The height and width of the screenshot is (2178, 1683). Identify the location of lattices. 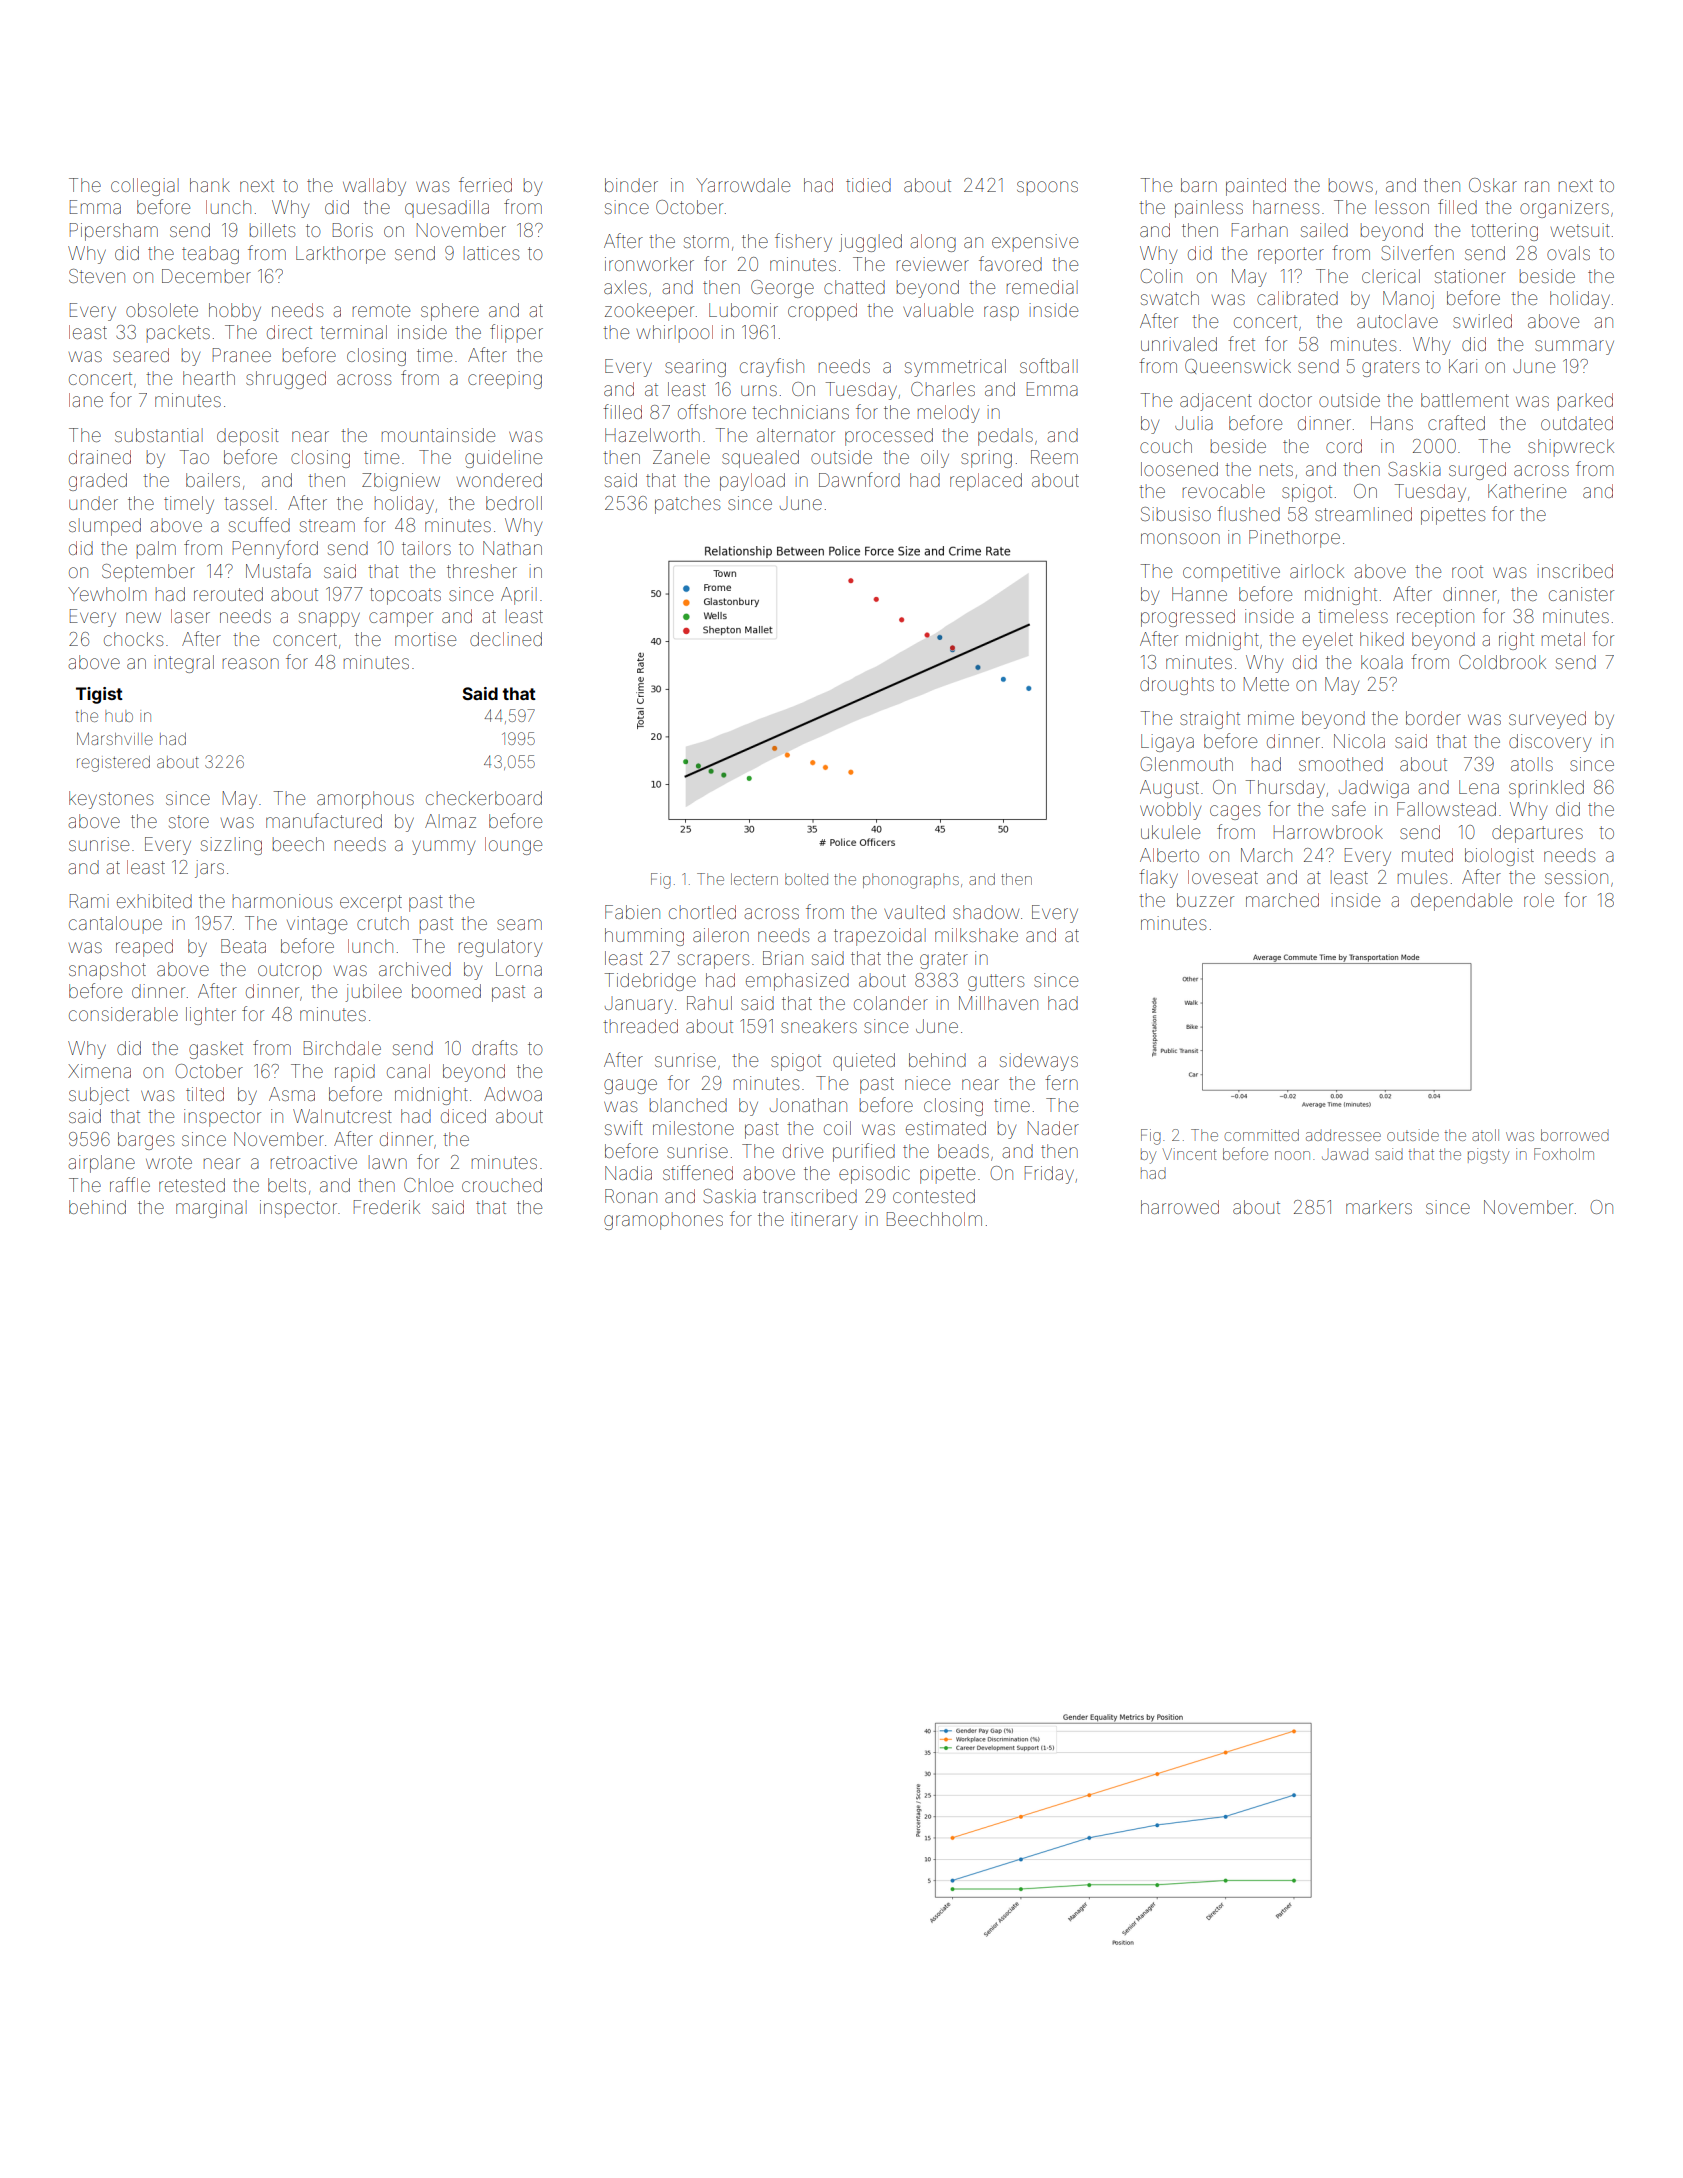
(491, 253).
